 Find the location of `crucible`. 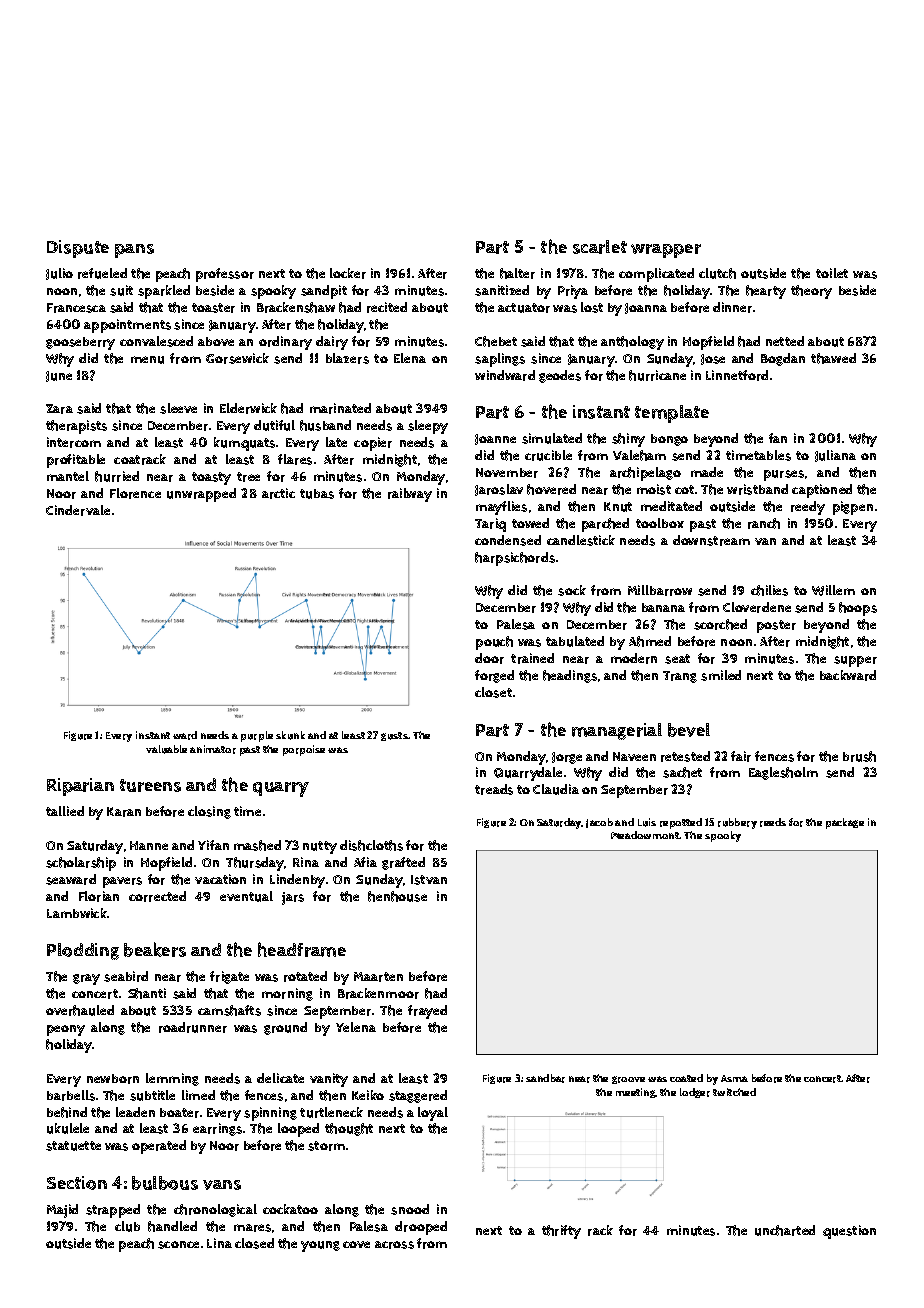

crucible is located at coordinates (548, 455).
